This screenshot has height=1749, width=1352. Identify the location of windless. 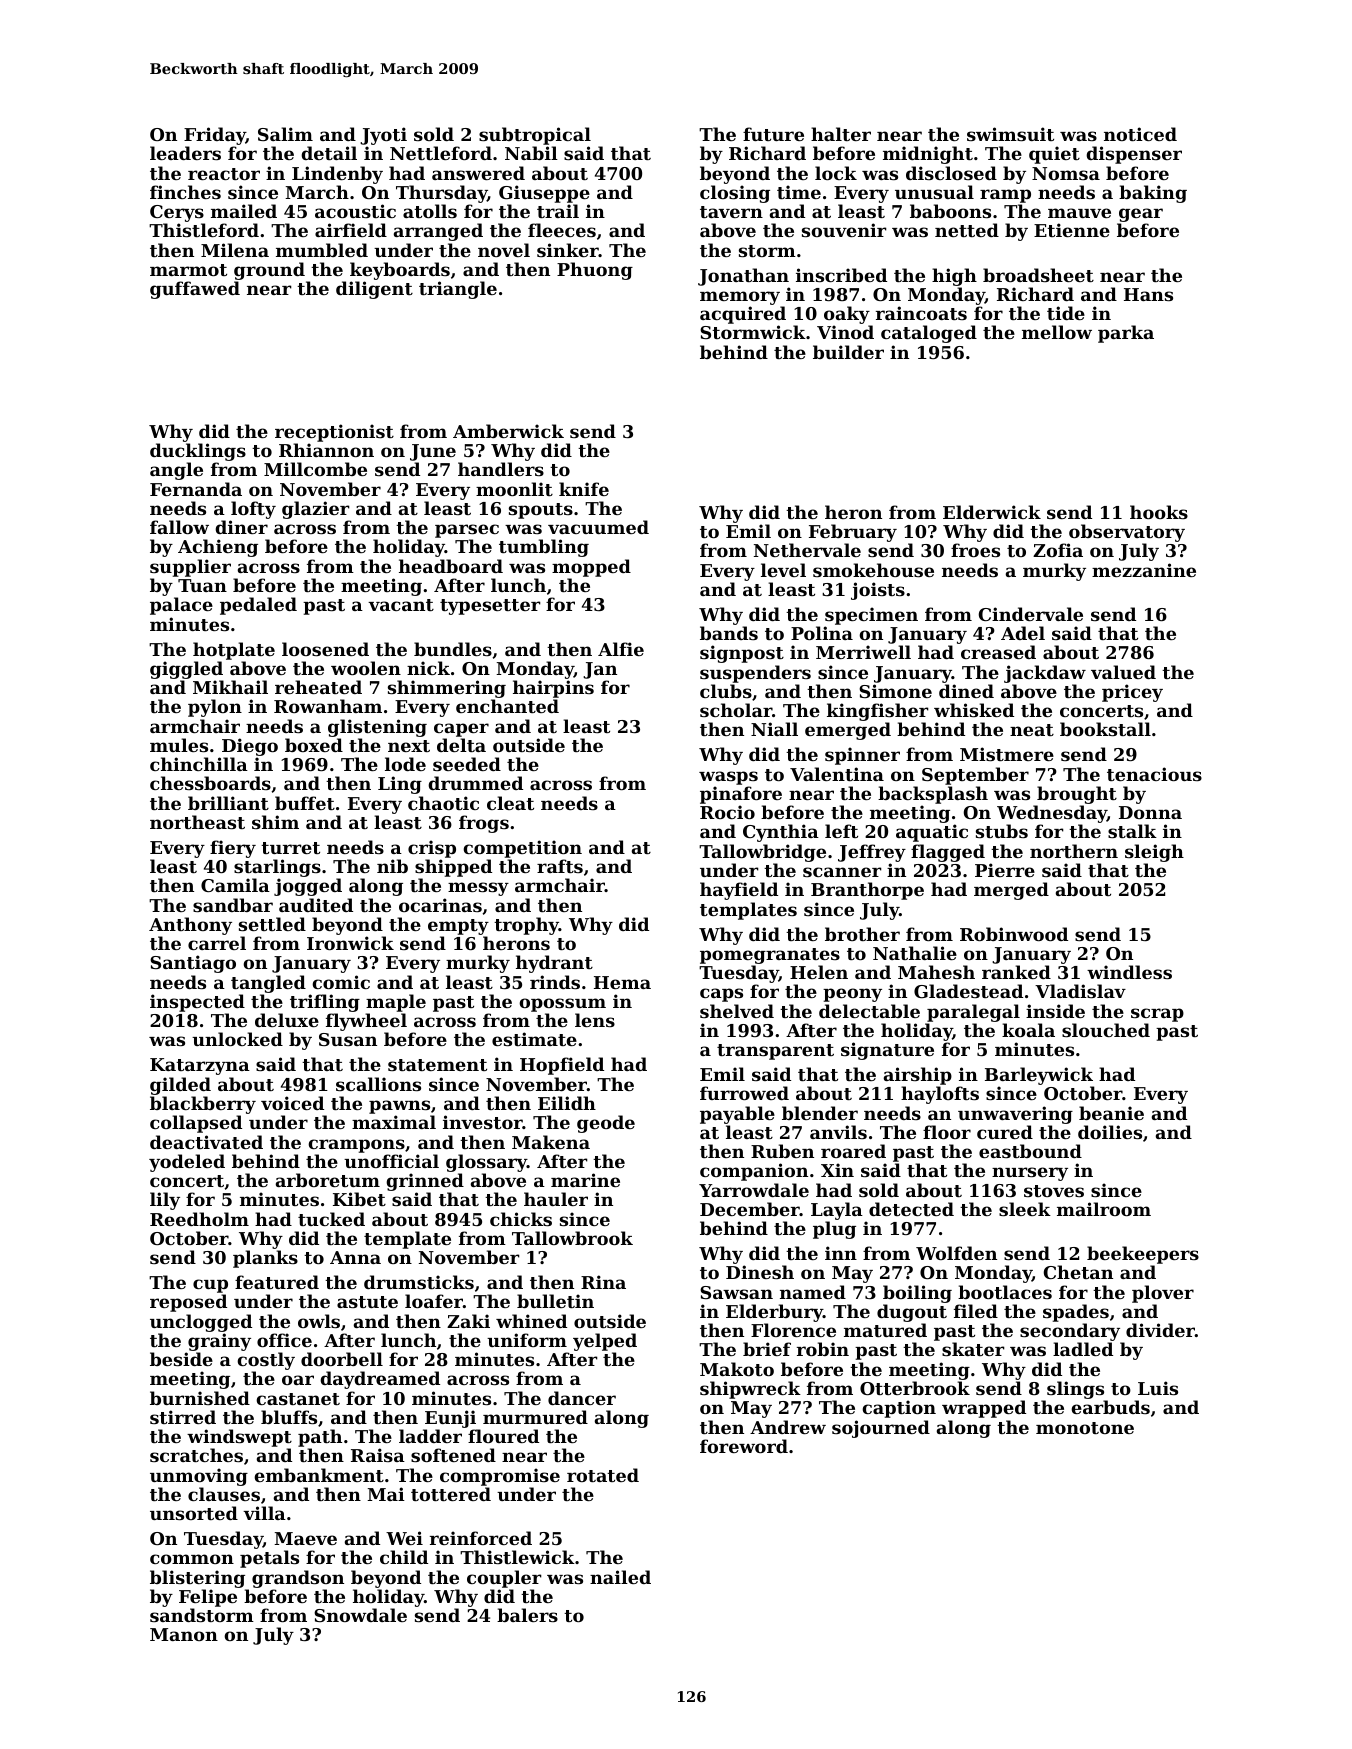
(1129, 972).
